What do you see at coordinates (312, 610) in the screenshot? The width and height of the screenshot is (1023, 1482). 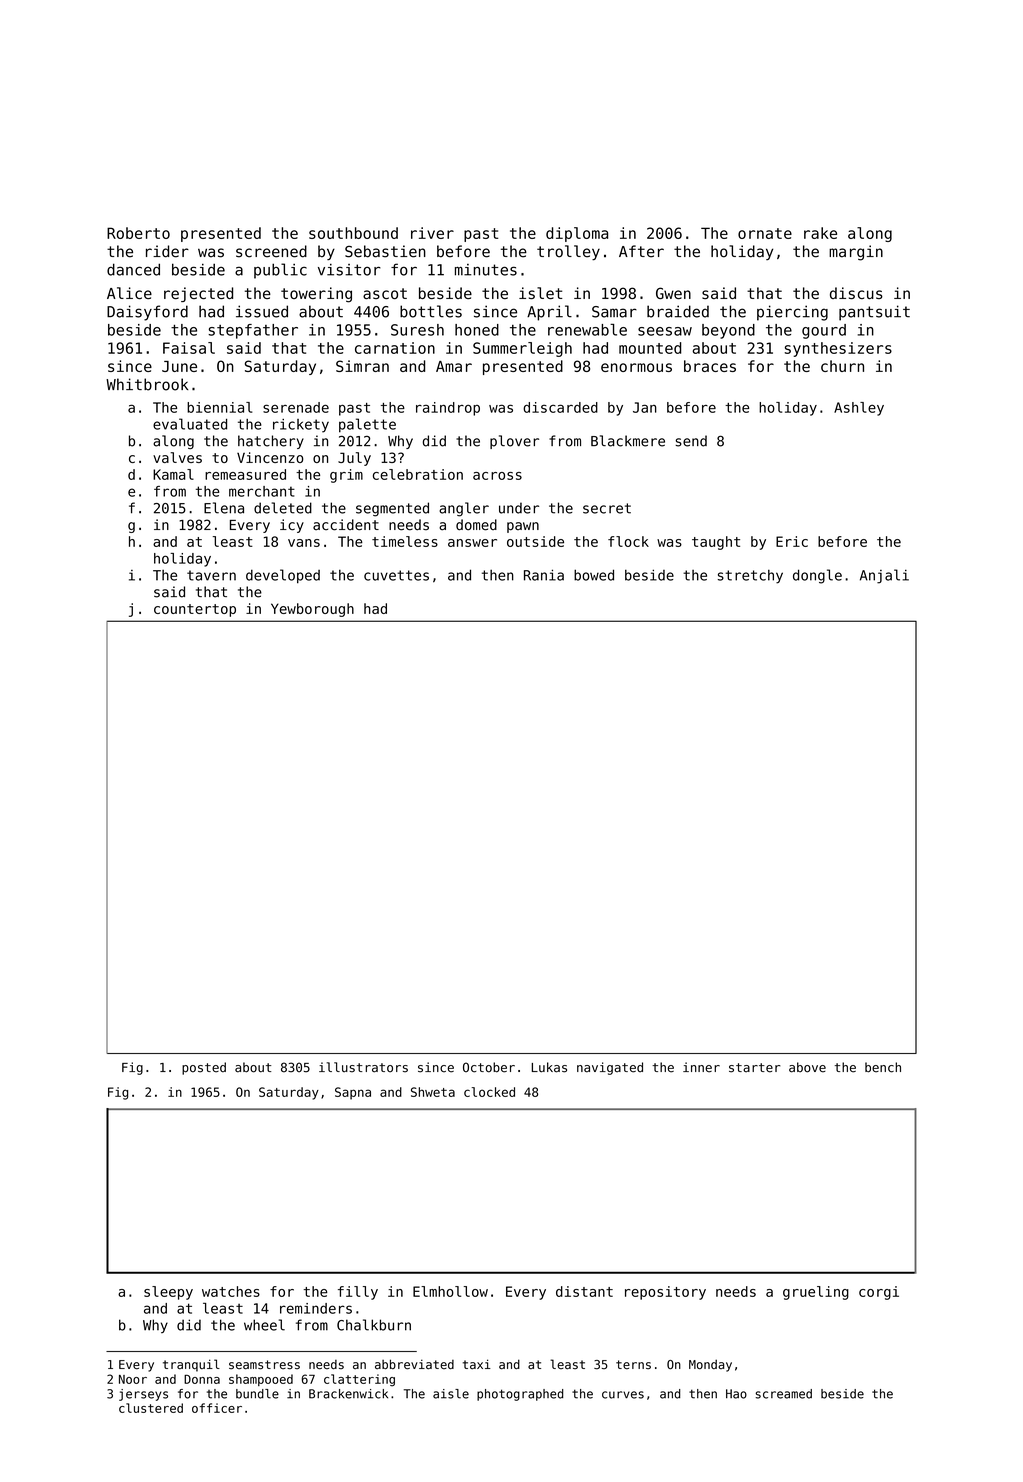 I see `Yewborough` at bounding box center [312, 610].
